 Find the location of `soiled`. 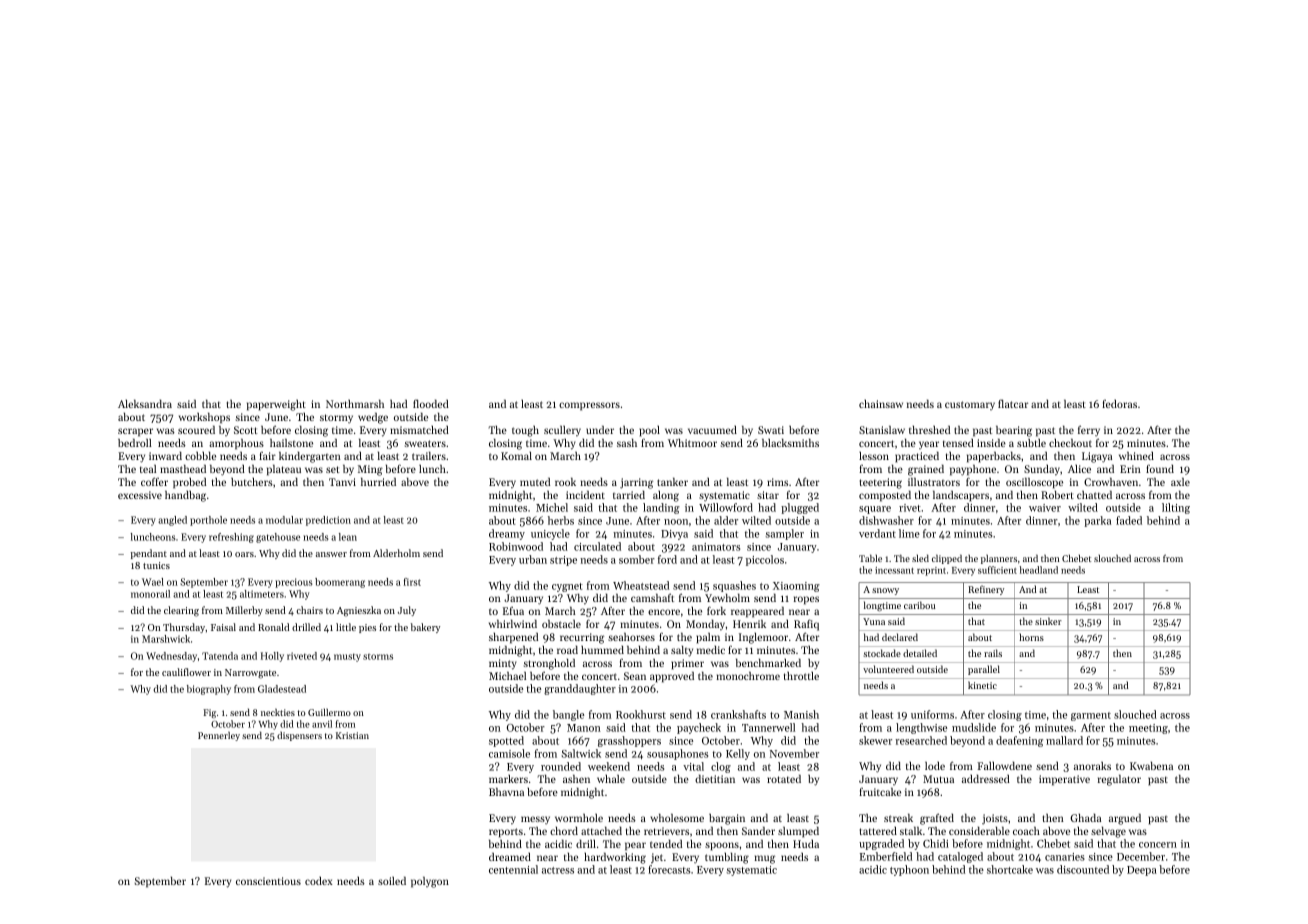

soiled is located at coordinates (392, 881).
